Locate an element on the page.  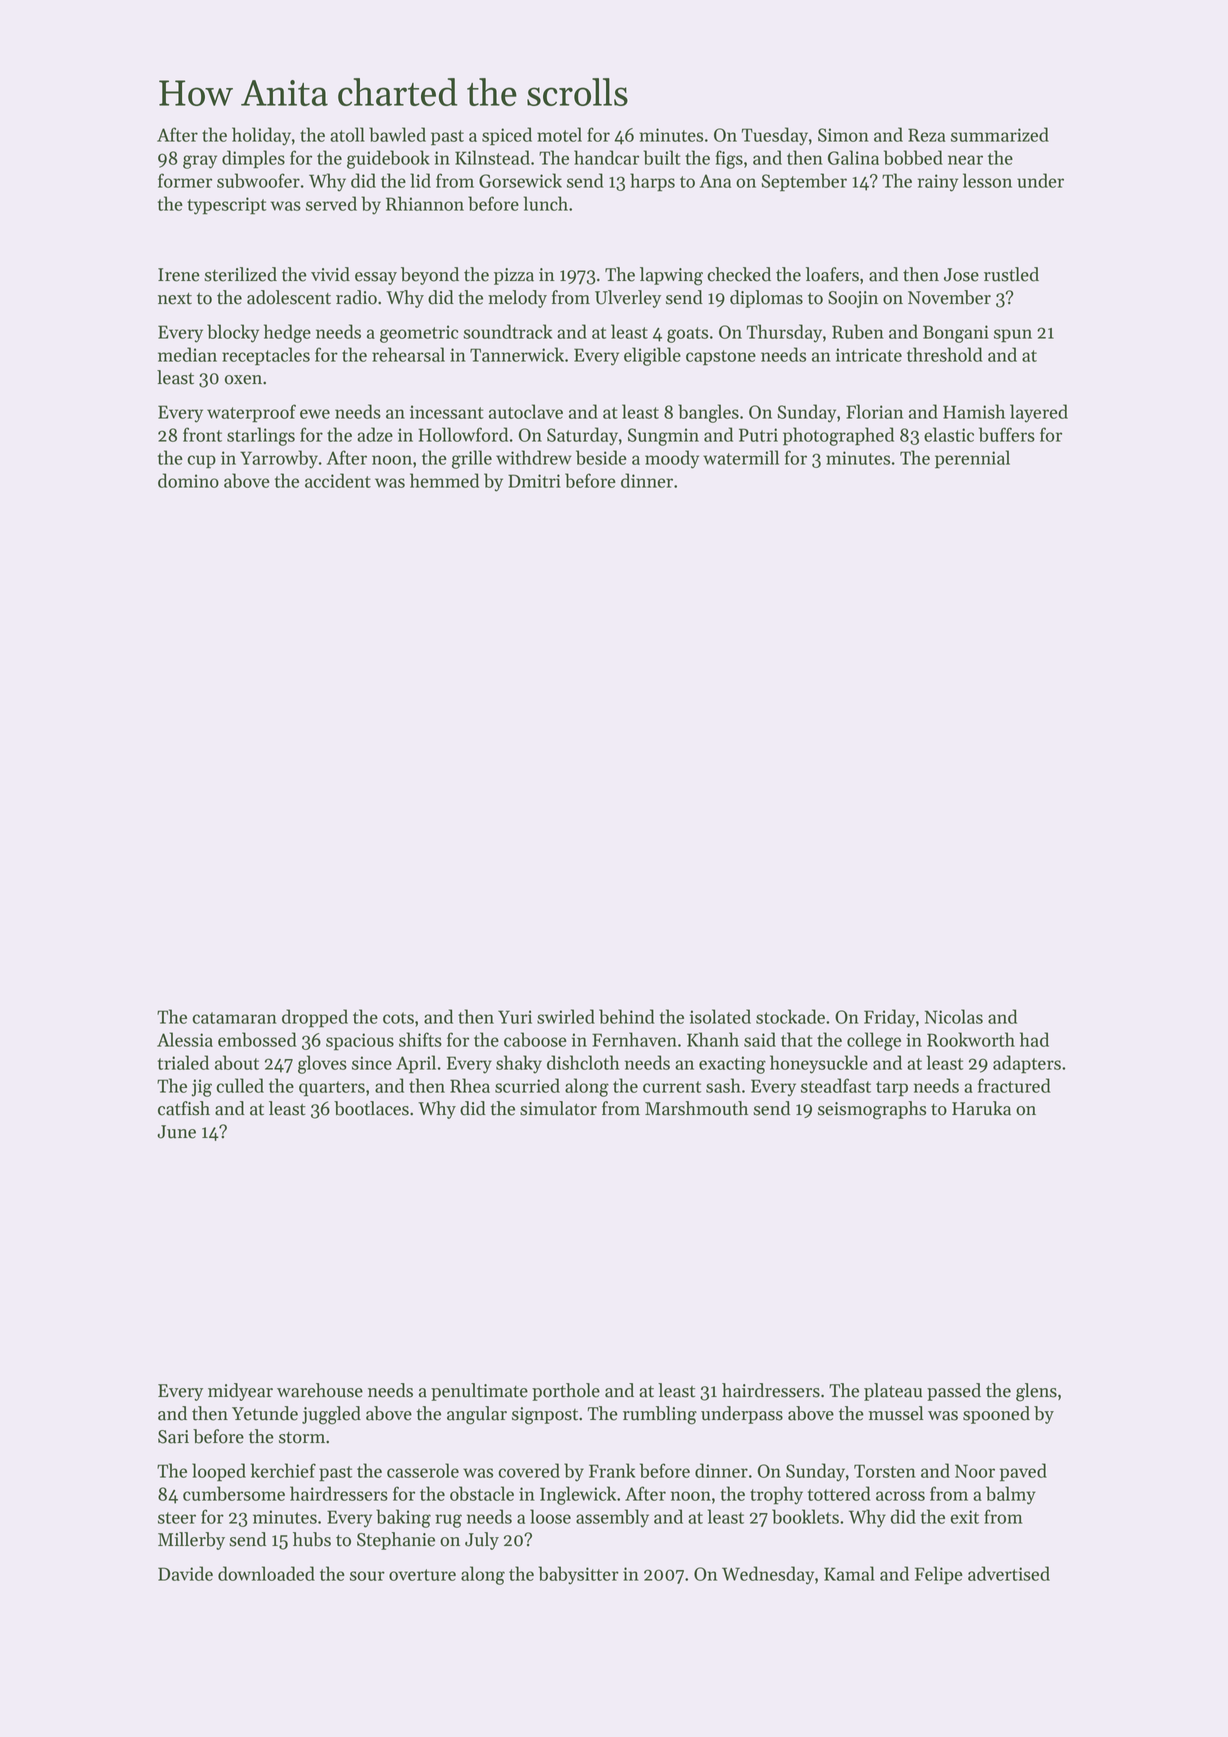
beside is located at coordinates (601, 457).
